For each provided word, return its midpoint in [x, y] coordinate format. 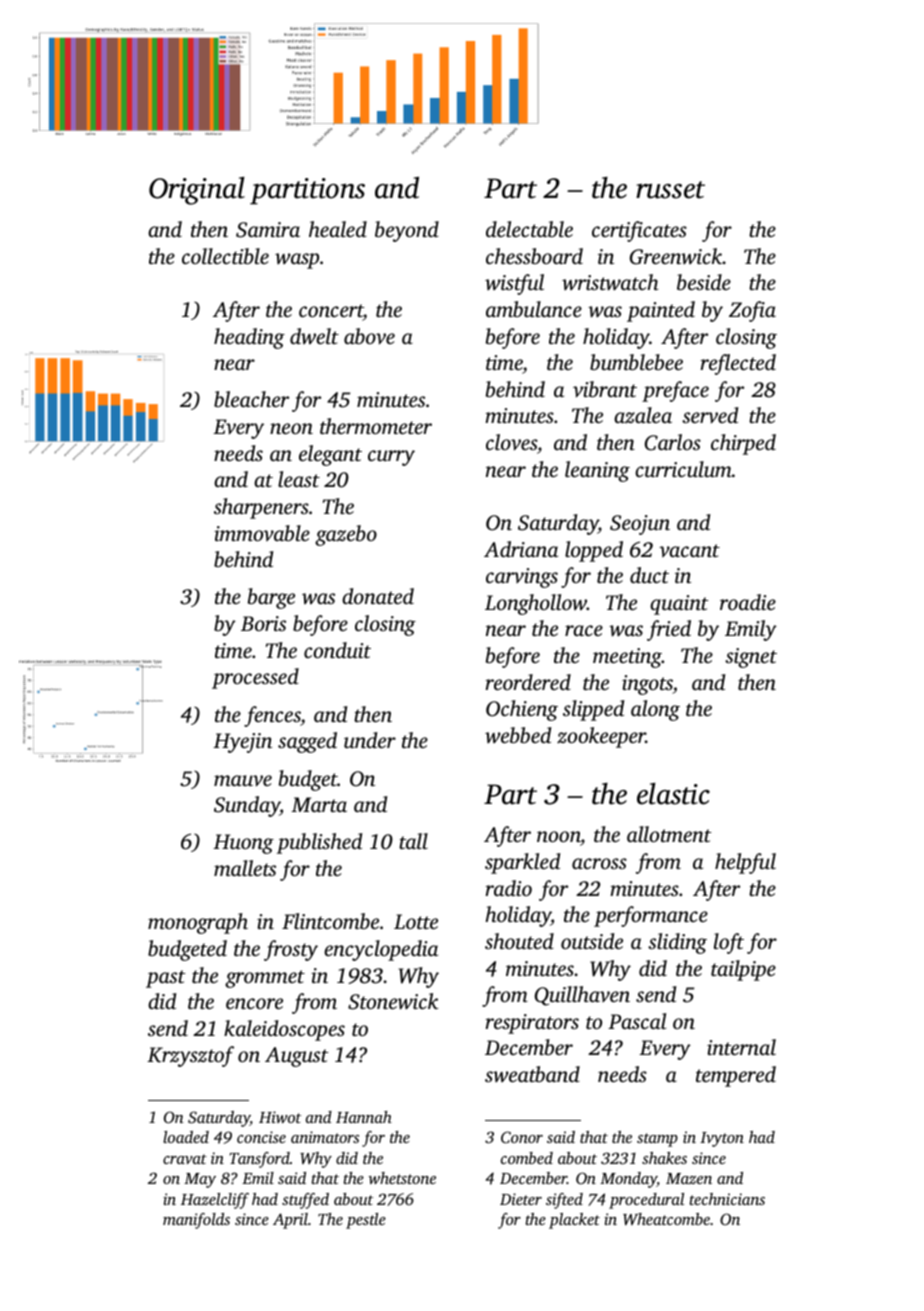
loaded [186, 1137]
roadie [748, 602]
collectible [225, 256]
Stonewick [393, 1001]
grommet [265, 979]
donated [378, 596]
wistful [514, 284]
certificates [639, 231]
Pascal [637, 1021]
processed [255, 678]
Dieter [521, 1199]
